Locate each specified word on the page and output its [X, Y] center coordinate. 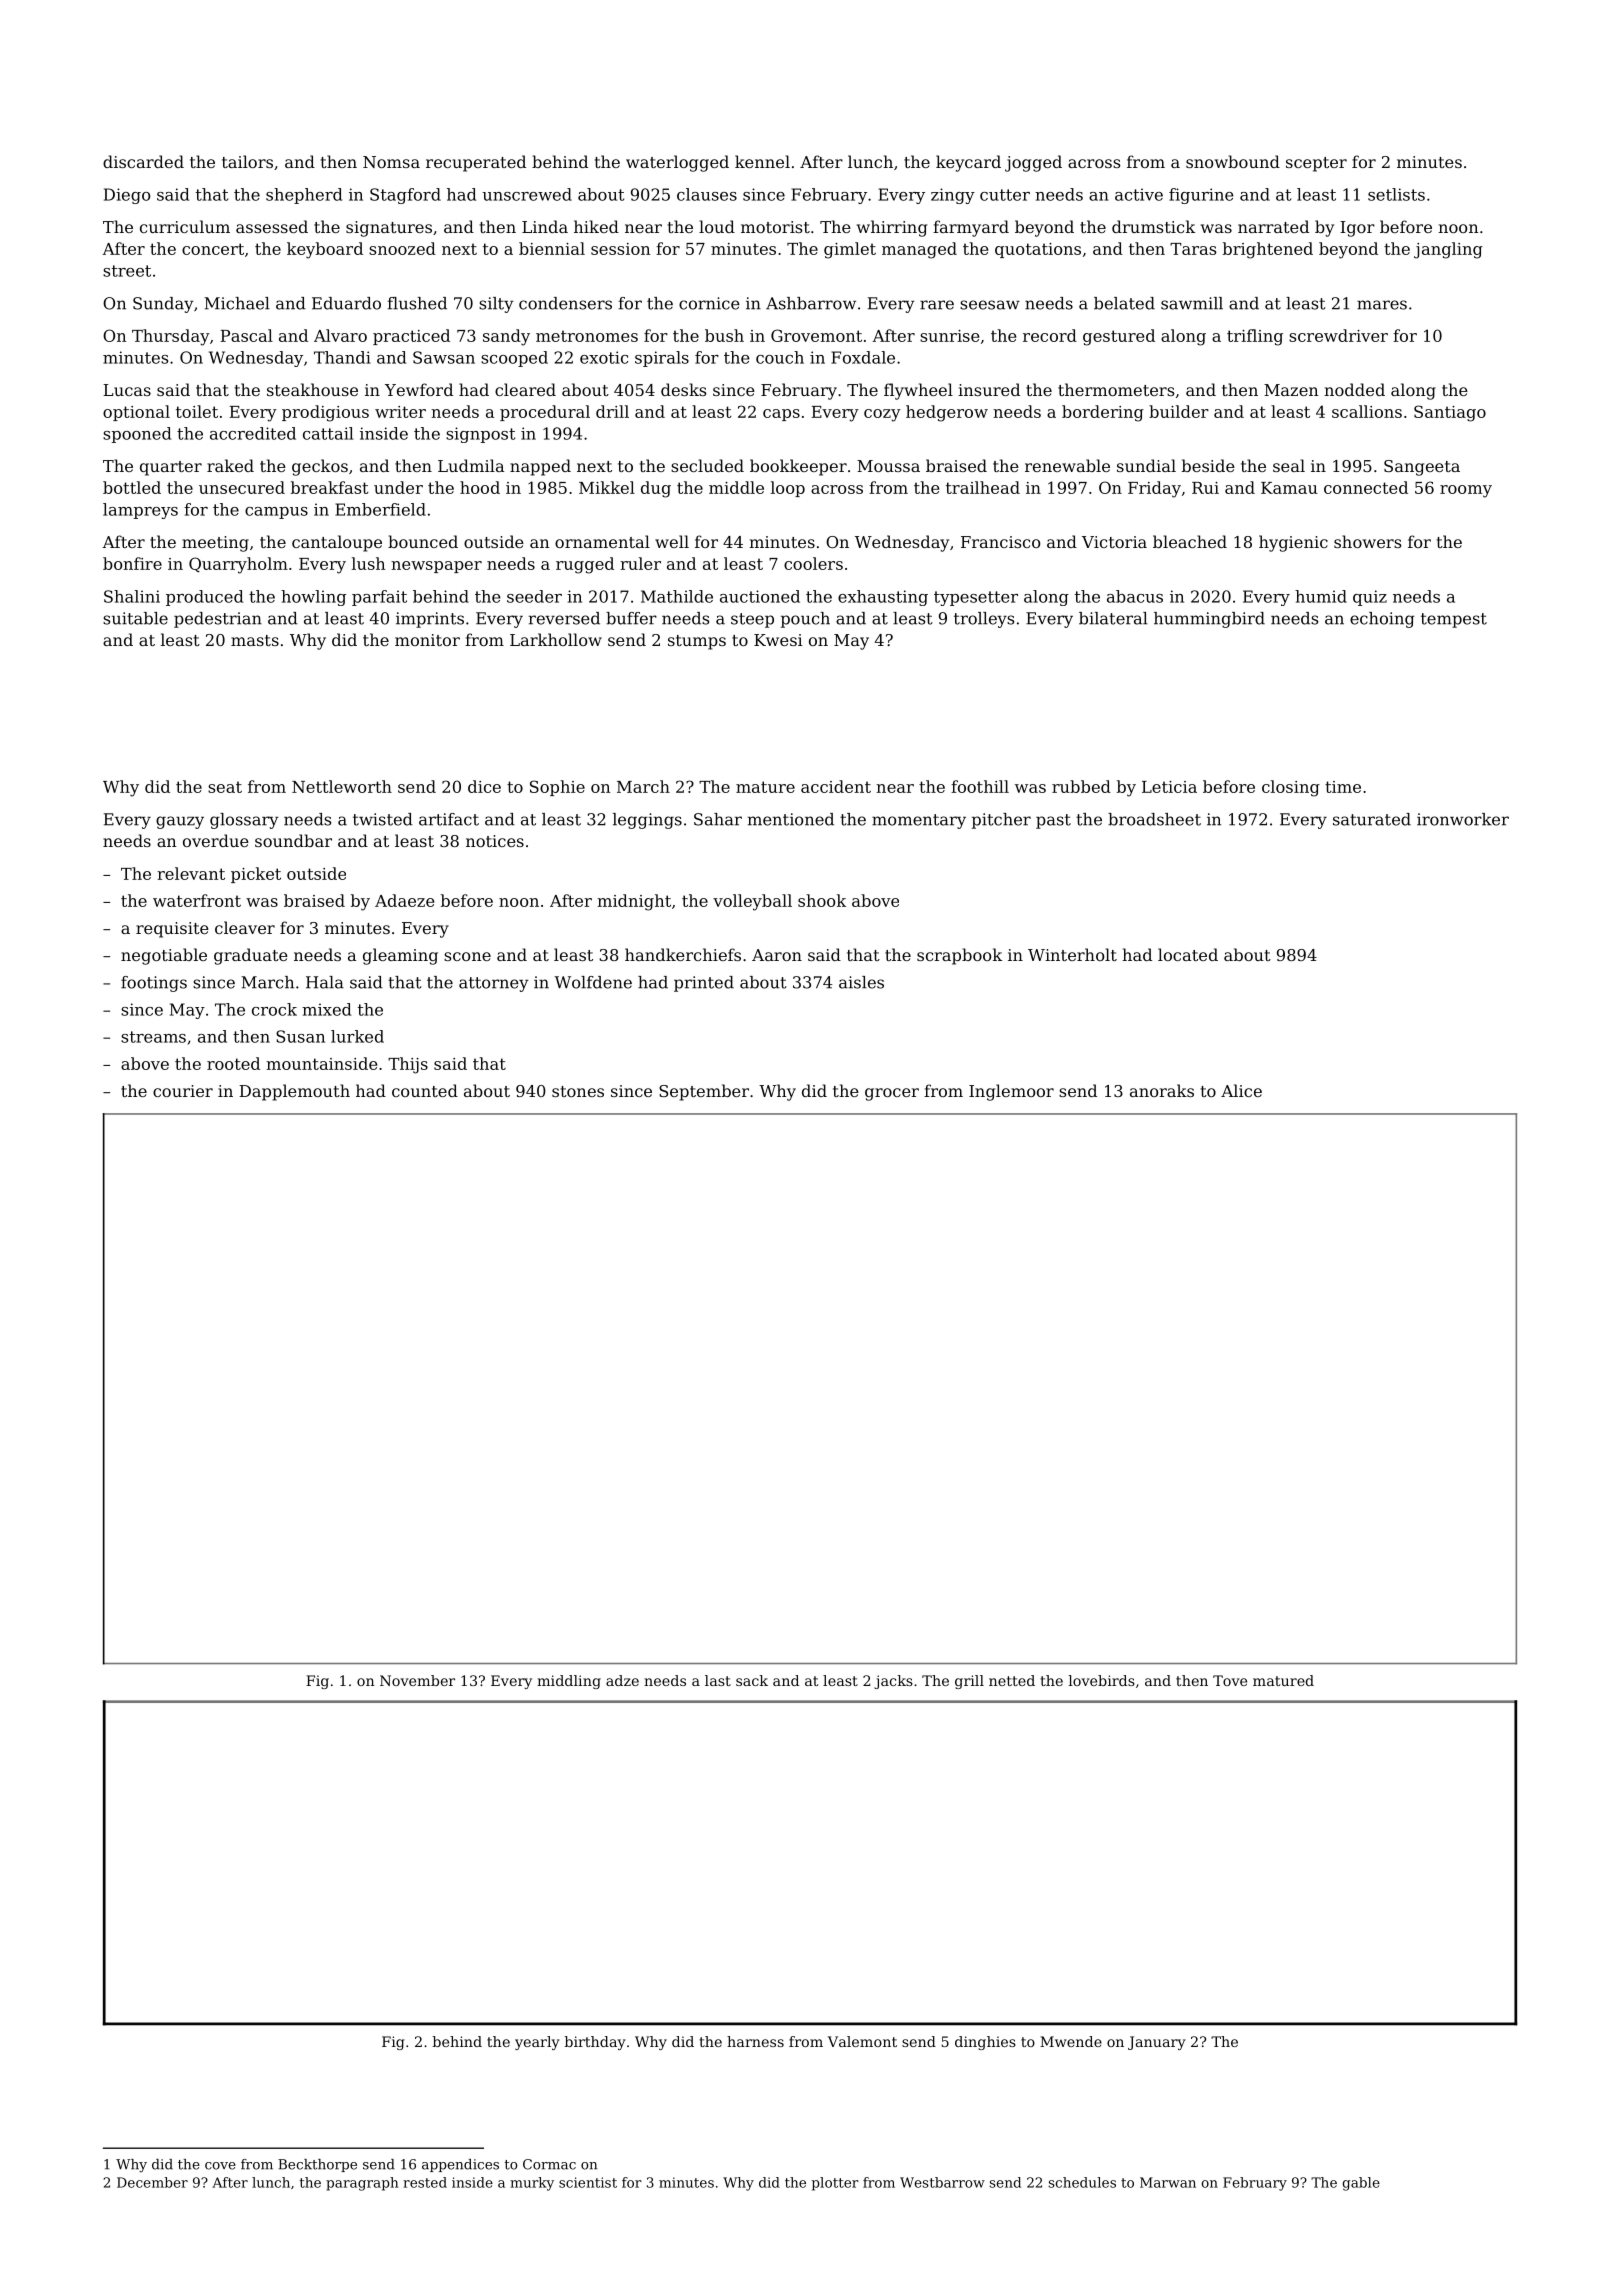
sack [752, 1680]
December [152, 2182]
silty [496, 305]
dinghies [985, 2043]
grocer [892, 1094]
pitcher [1001, 821]
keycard [968, 163]
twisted [383, 819]
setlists [1396, 194]
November [417, 1680]
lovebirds [1102, 1680]
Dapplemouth [294, 1092]
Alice [1241, 1090]
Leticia [1169, 787]
